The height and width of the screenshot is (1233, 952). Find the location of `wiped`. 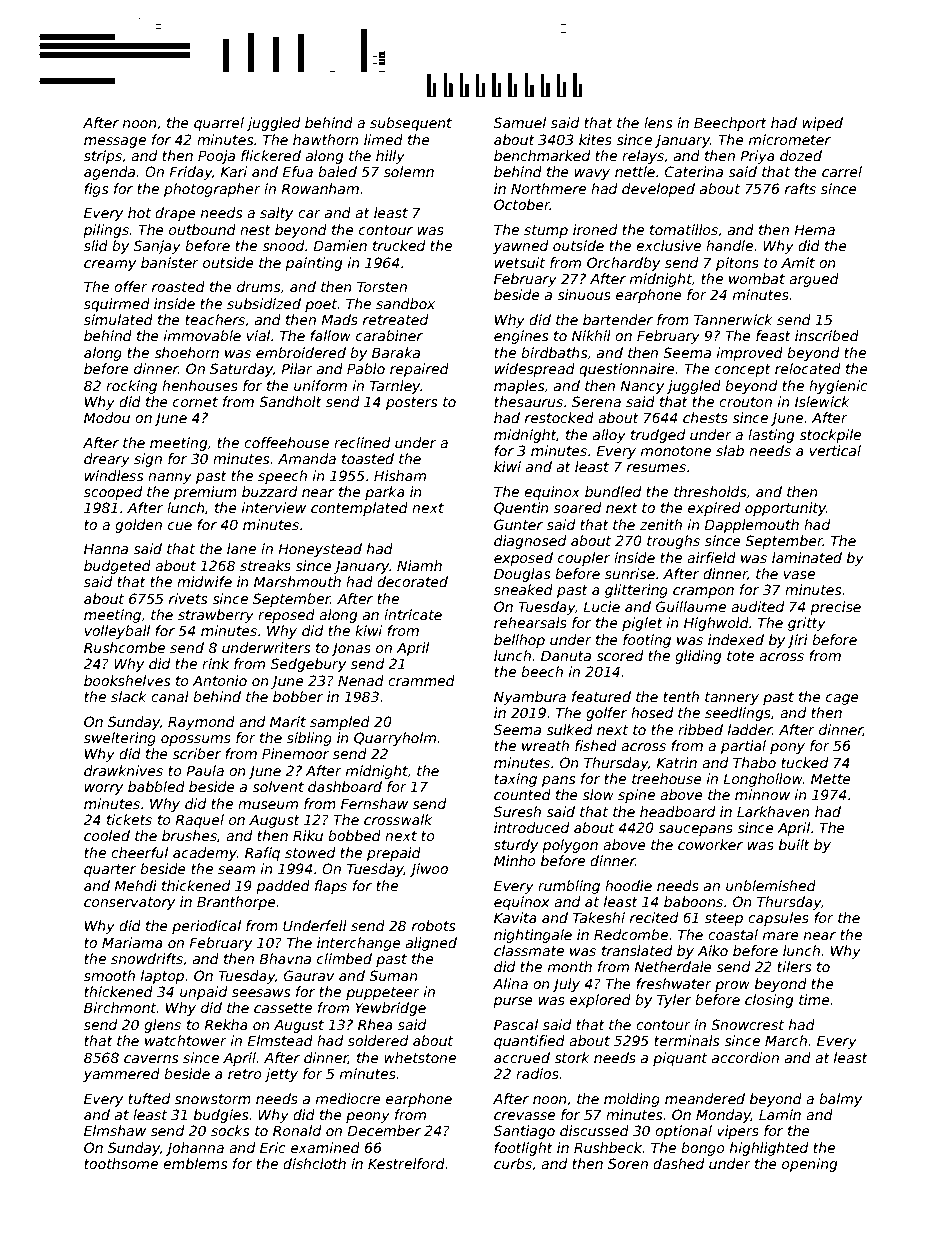

wiped is located at coordinates (822, 124).
